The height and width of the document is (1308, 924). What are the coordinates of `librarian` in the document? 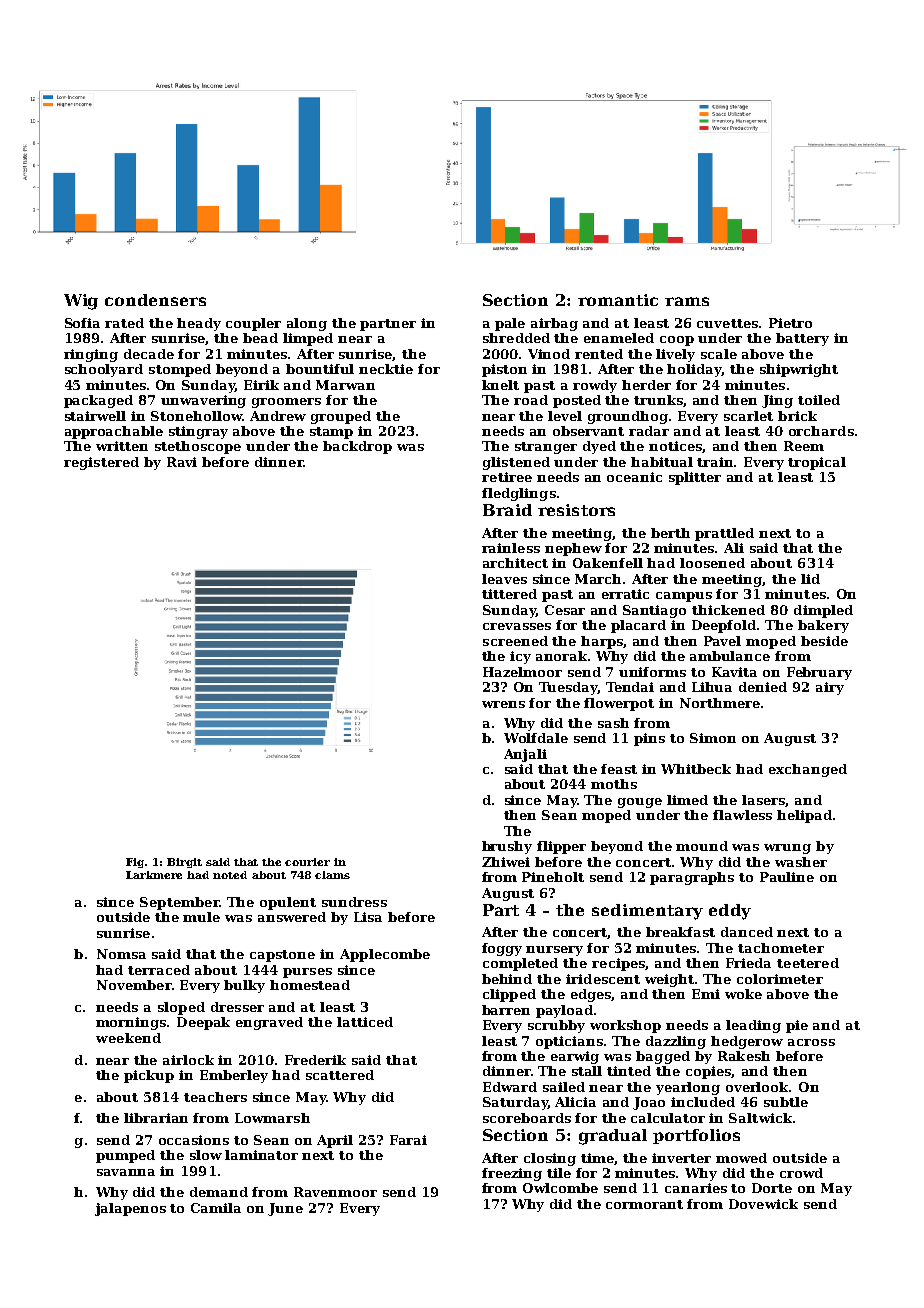 It's located at (156, 1118).
